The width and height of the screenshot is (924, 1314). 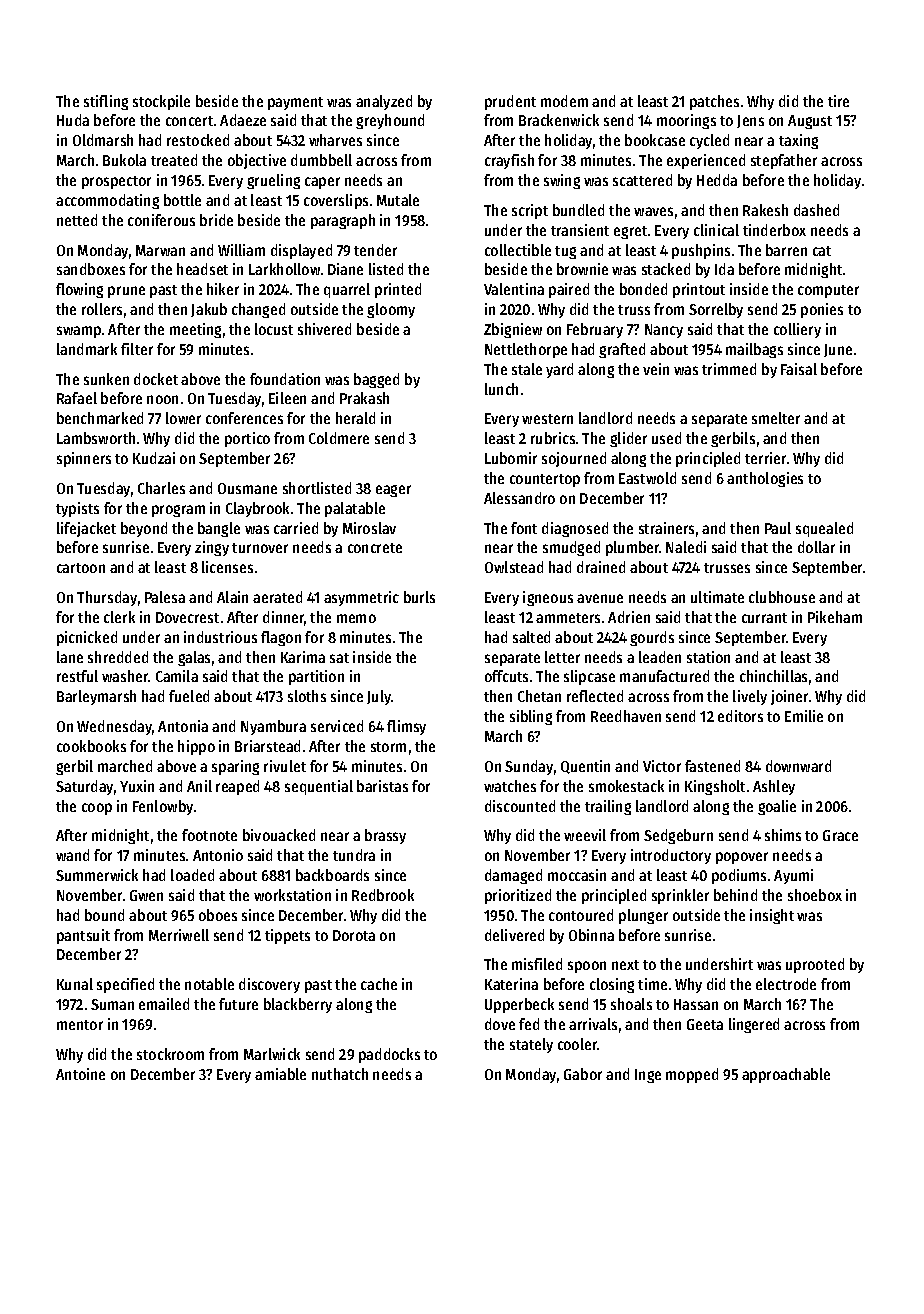 What do you see at coordinates (72, 855) in the screenshot?
I see `wand` at bounding box center [72, 855].
